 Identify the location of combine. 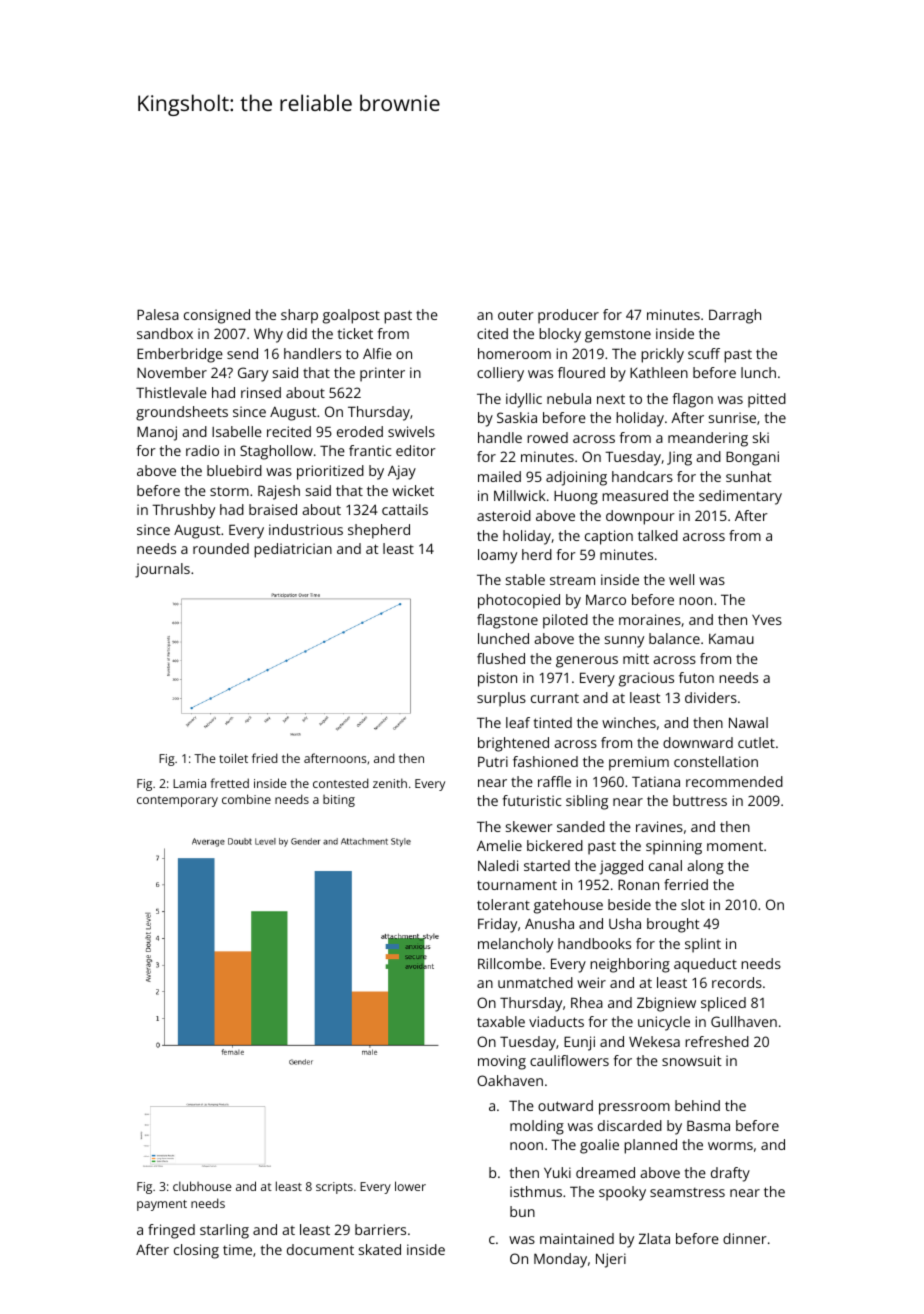
(246, 799).
